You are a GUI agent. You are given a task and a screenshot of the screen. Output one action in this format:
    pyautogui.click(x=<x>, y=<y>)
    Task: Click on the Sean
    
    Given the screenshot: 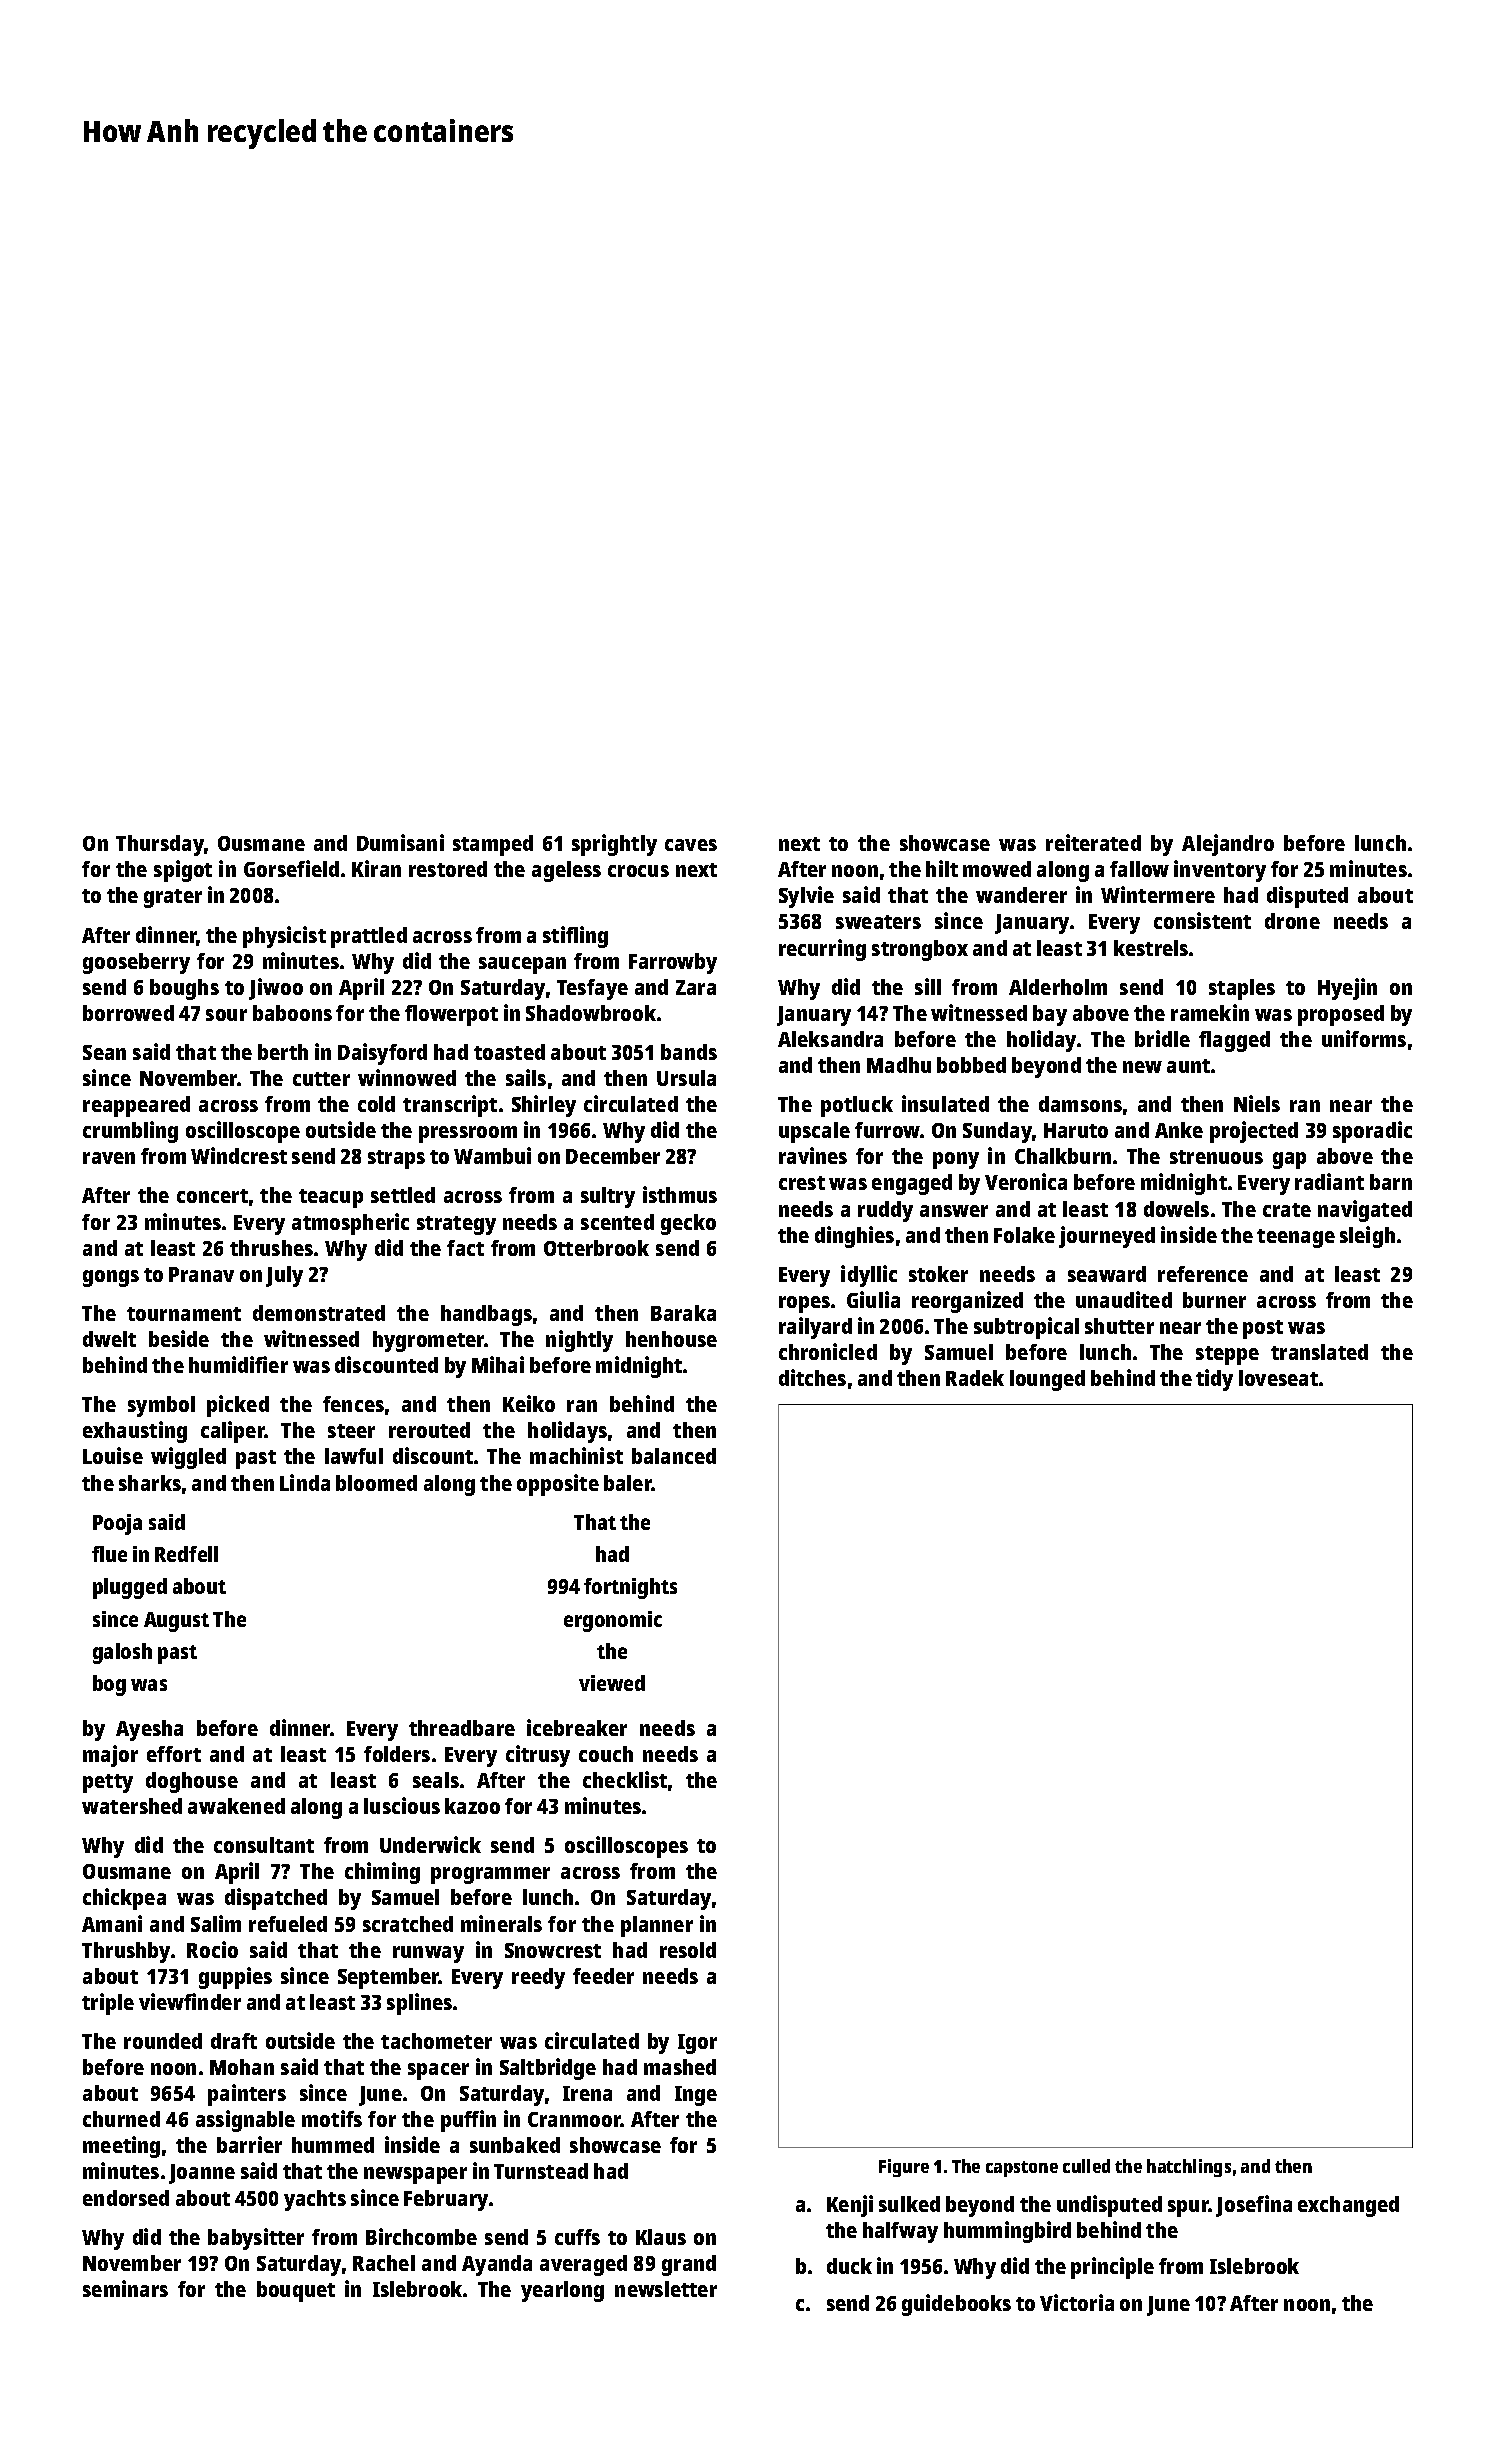 What is the action you would take?
    pyautogui.click(x=104, y=1052)
